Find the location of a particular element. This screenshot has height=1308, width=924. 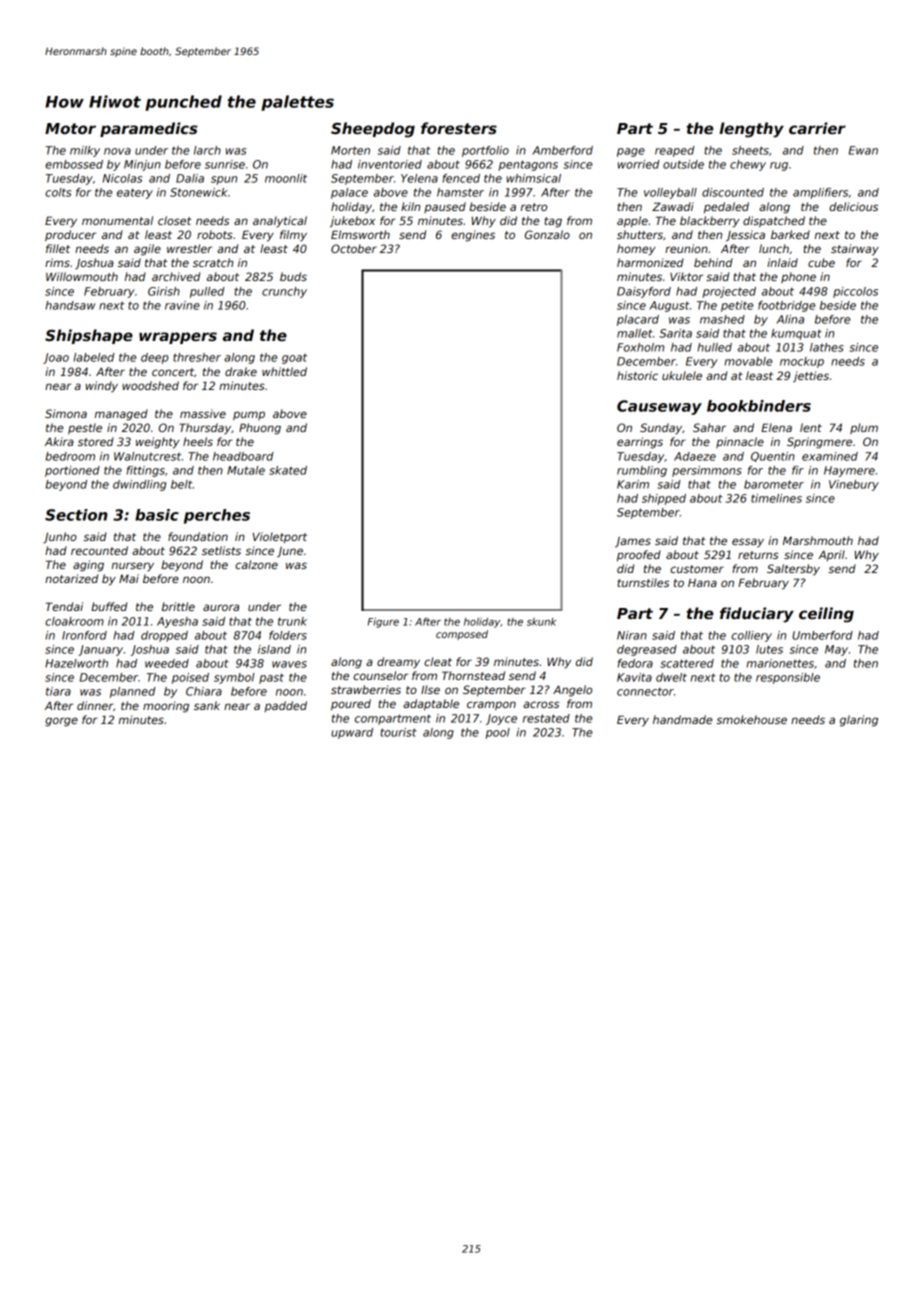

paramedics is located at coordinates (149, 129).
